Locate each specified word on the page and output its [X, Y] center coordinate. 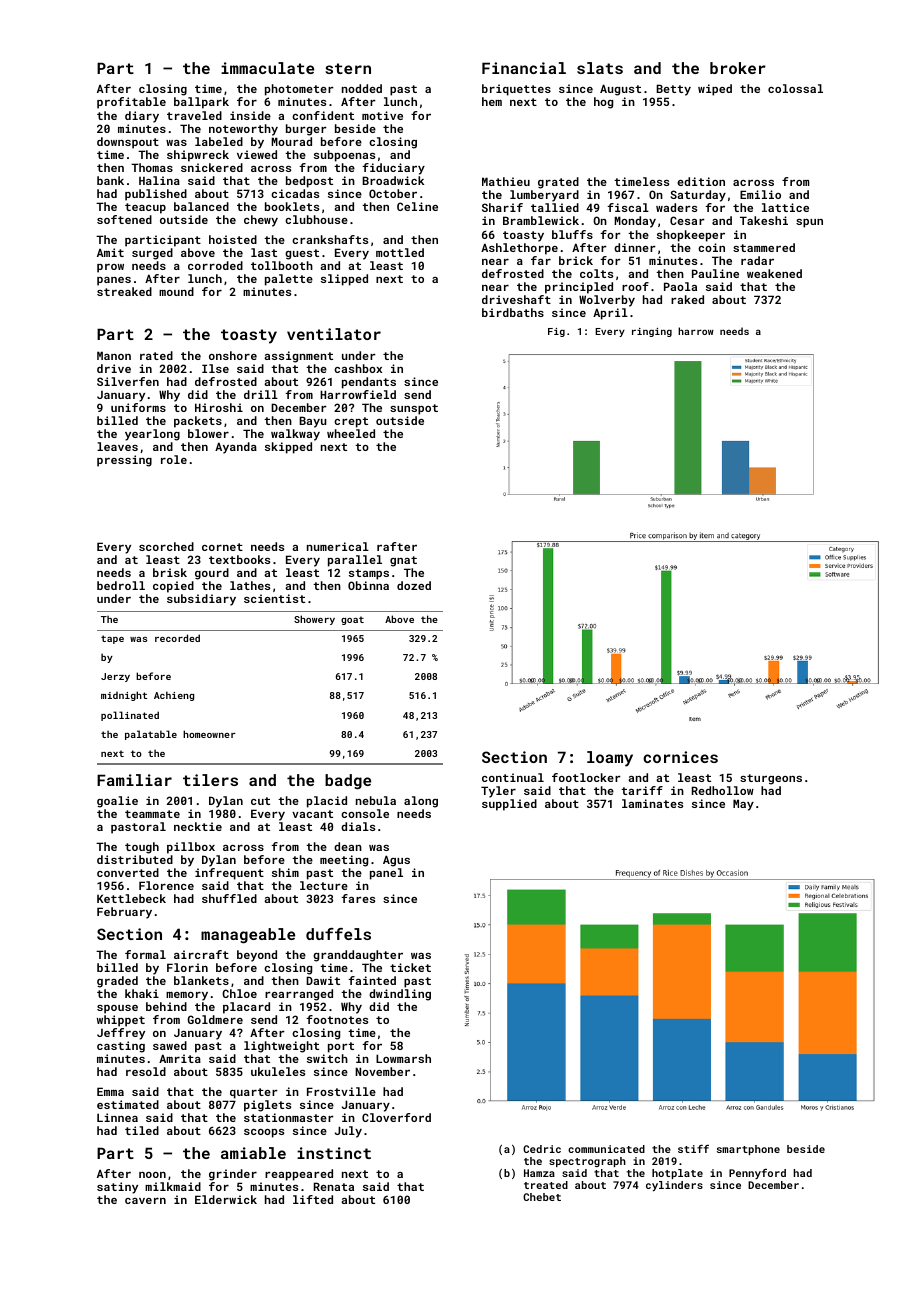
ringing [652, 332]
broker [738, 68]
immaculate [267, 68]
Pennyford [757, 1174]
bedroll [121, 585]
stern [348, 68]
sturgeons [771, 779]
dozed [414, 585]
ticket [410, 967]
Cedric [542, 1149]
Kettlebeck [131, 898]
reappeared [299, 1175]
